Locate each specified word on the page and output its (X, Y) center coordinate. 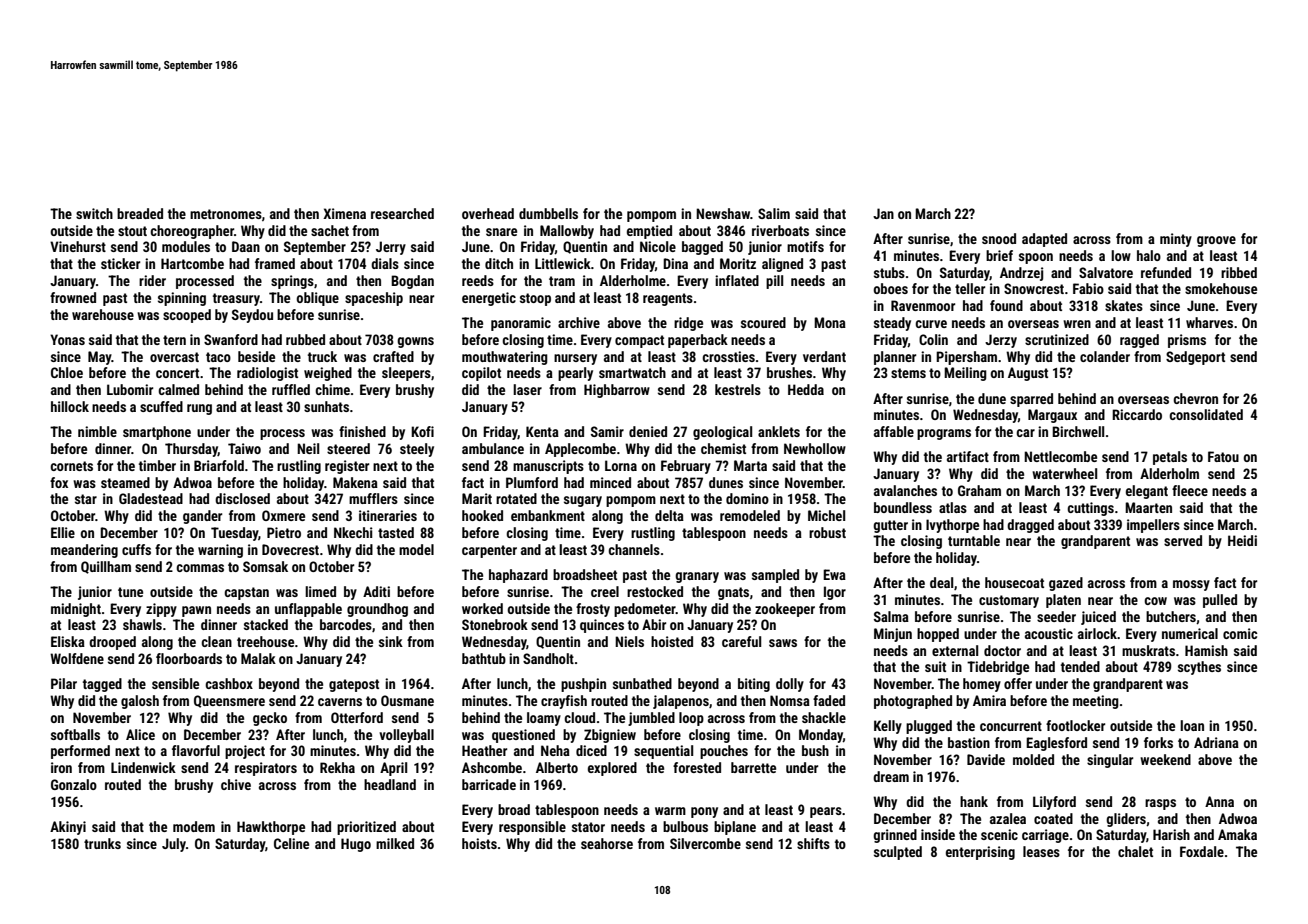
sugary (583, 501)
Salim (774, 213)
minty (1176, 240)
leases (1041, 851)
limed (320, 591)
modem (194, 826)
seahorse (607, 843)
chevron (1195, 398)
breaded (140, 213)
